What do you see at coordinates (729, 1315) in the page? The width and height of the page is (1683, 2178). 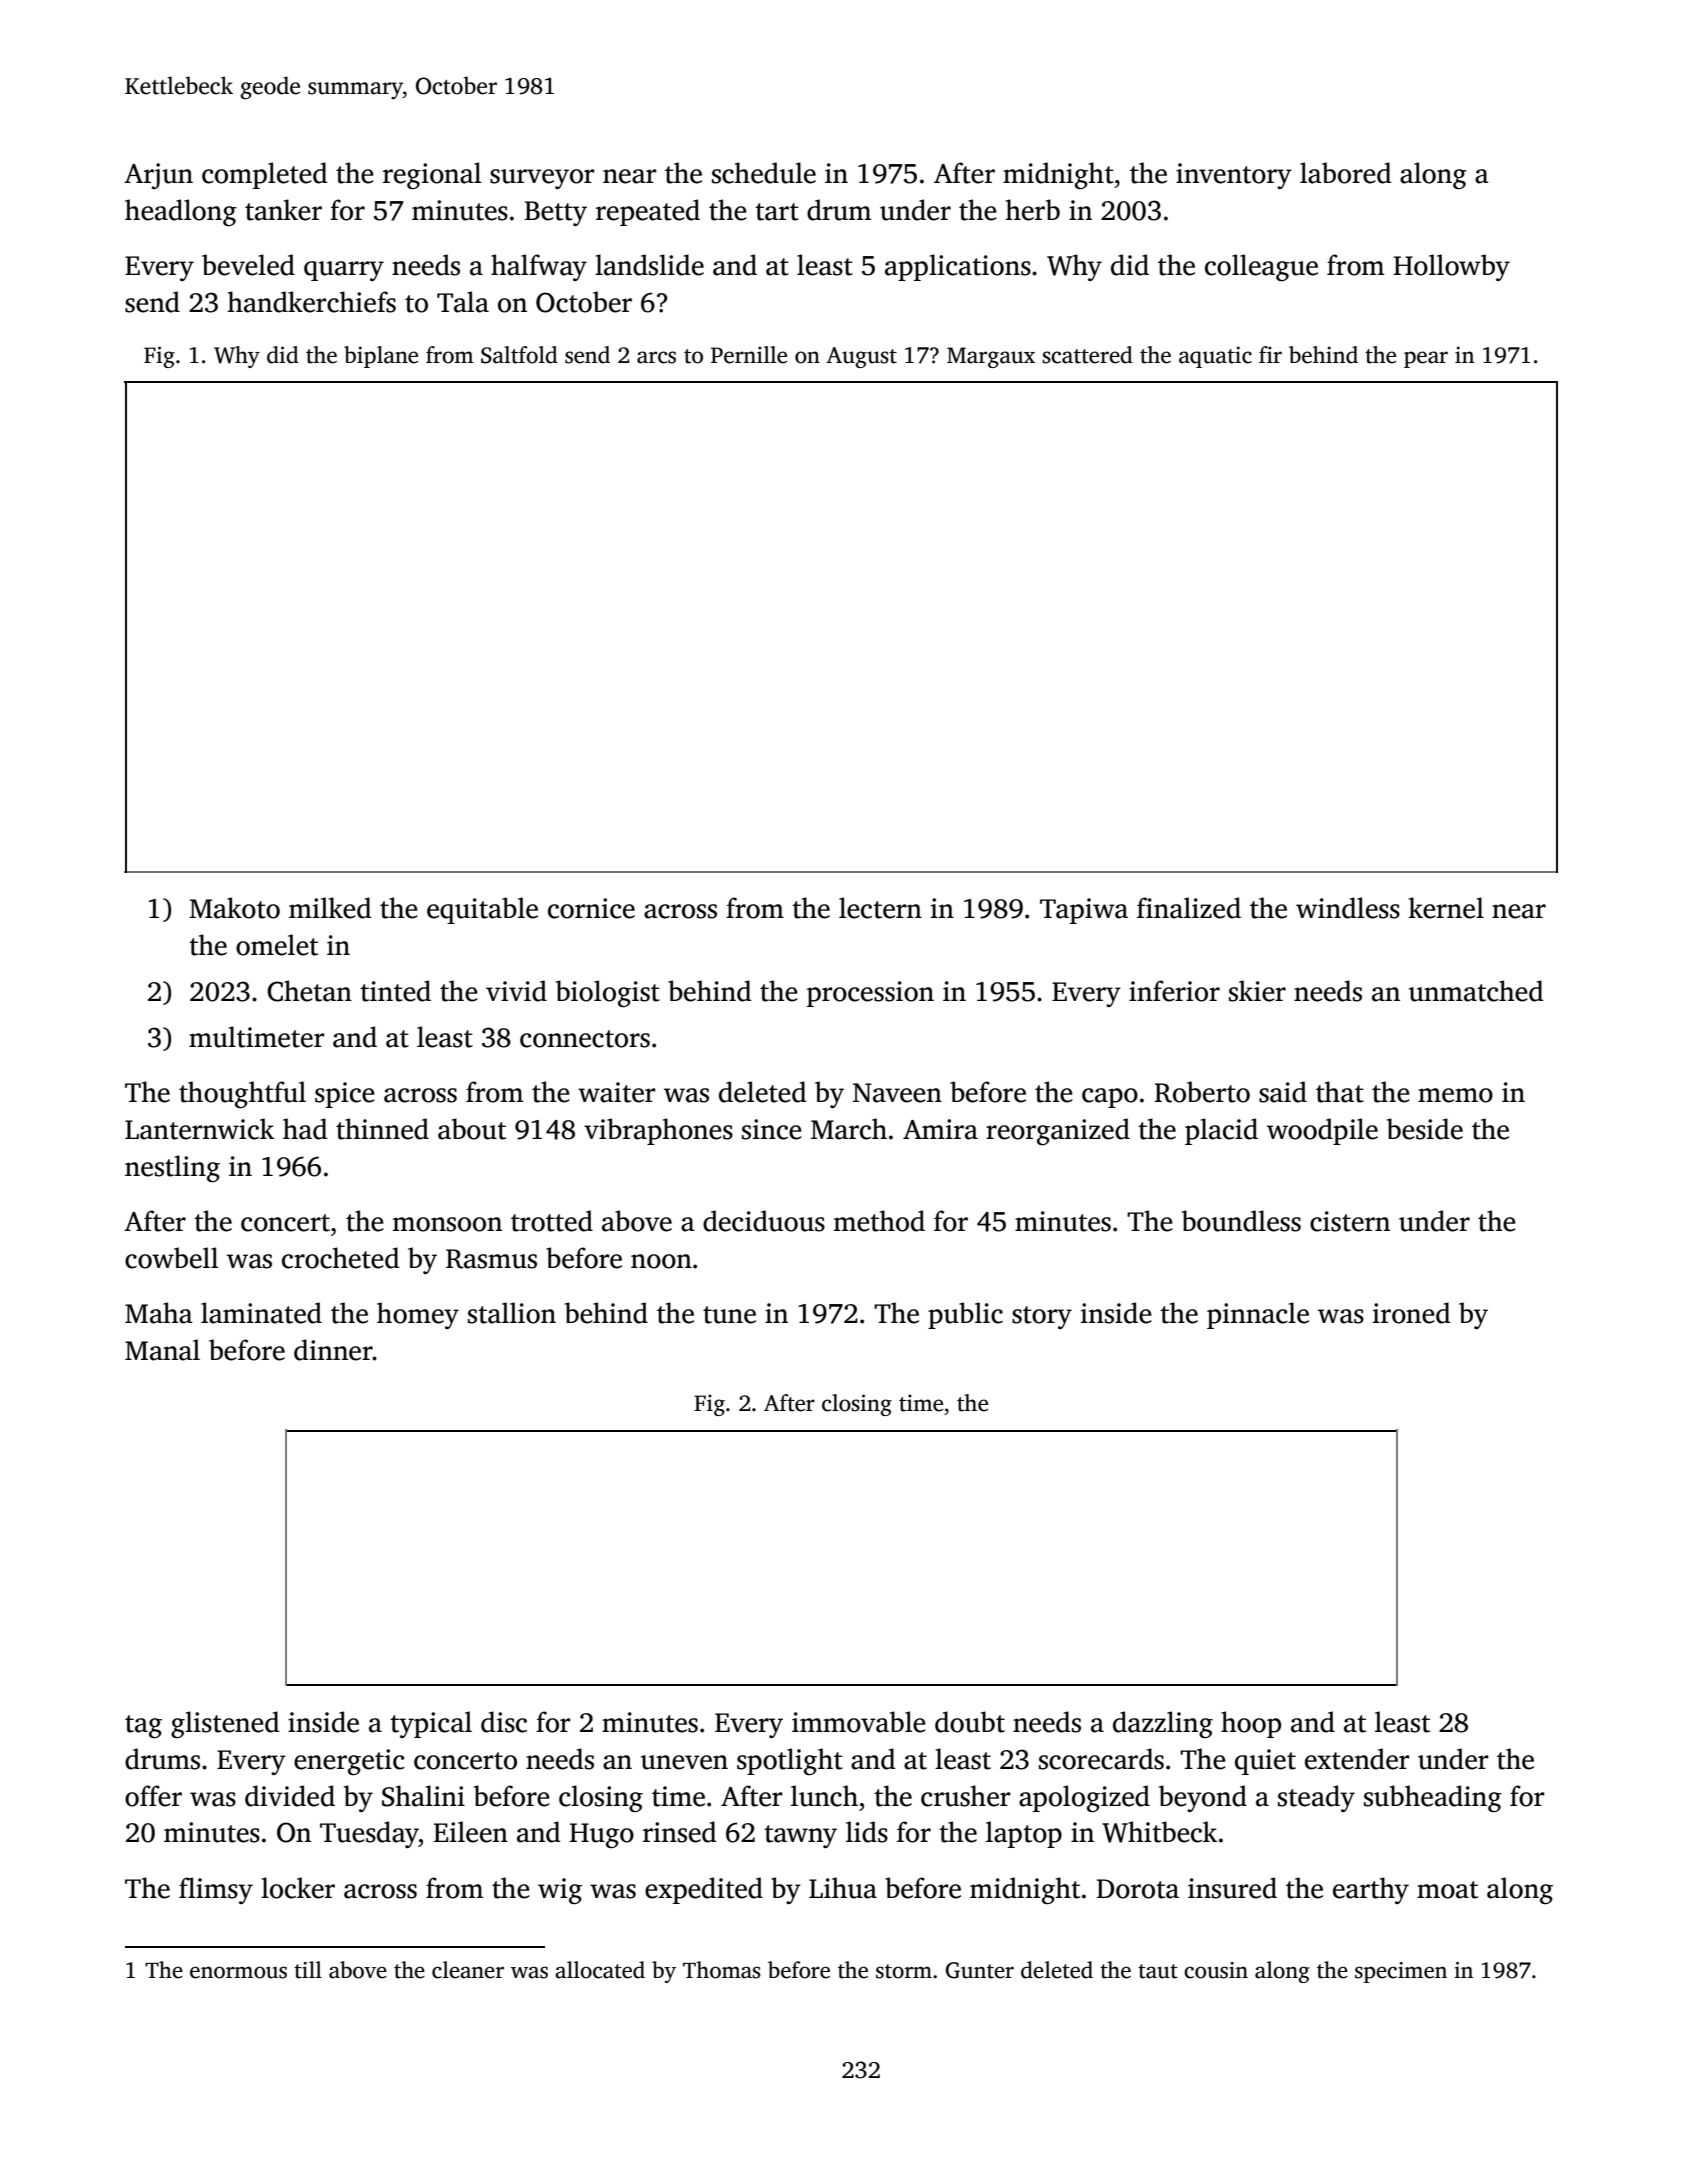 I see `tune` at bounding box center [729, 1315].
